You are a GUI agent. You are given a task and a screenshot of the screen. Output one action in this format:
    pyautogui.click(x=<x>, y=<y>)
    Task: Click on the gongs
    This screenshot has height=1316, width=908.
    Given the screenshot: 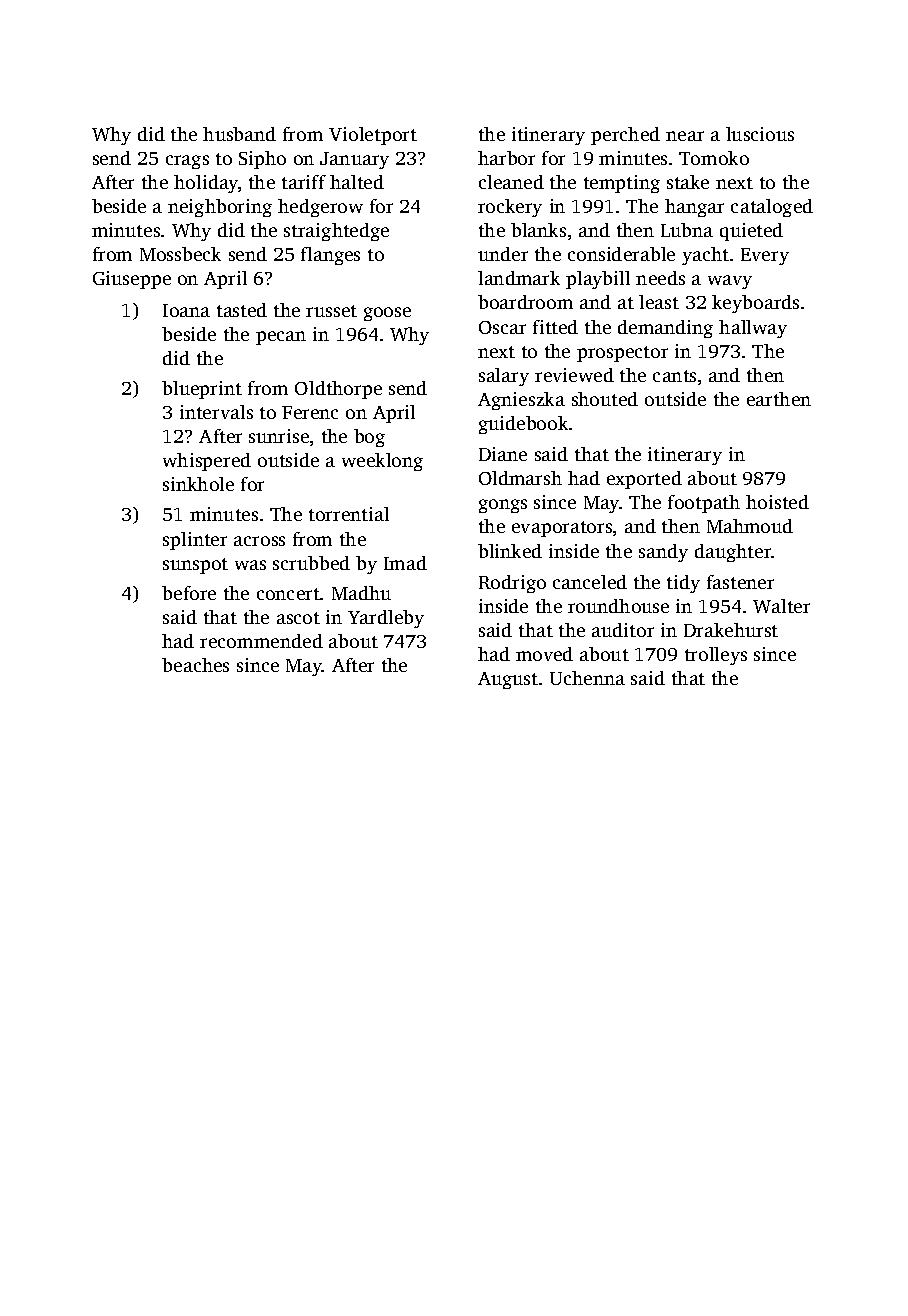 What is the action you would take?
    pyautogui.click(x=503, y=506)
